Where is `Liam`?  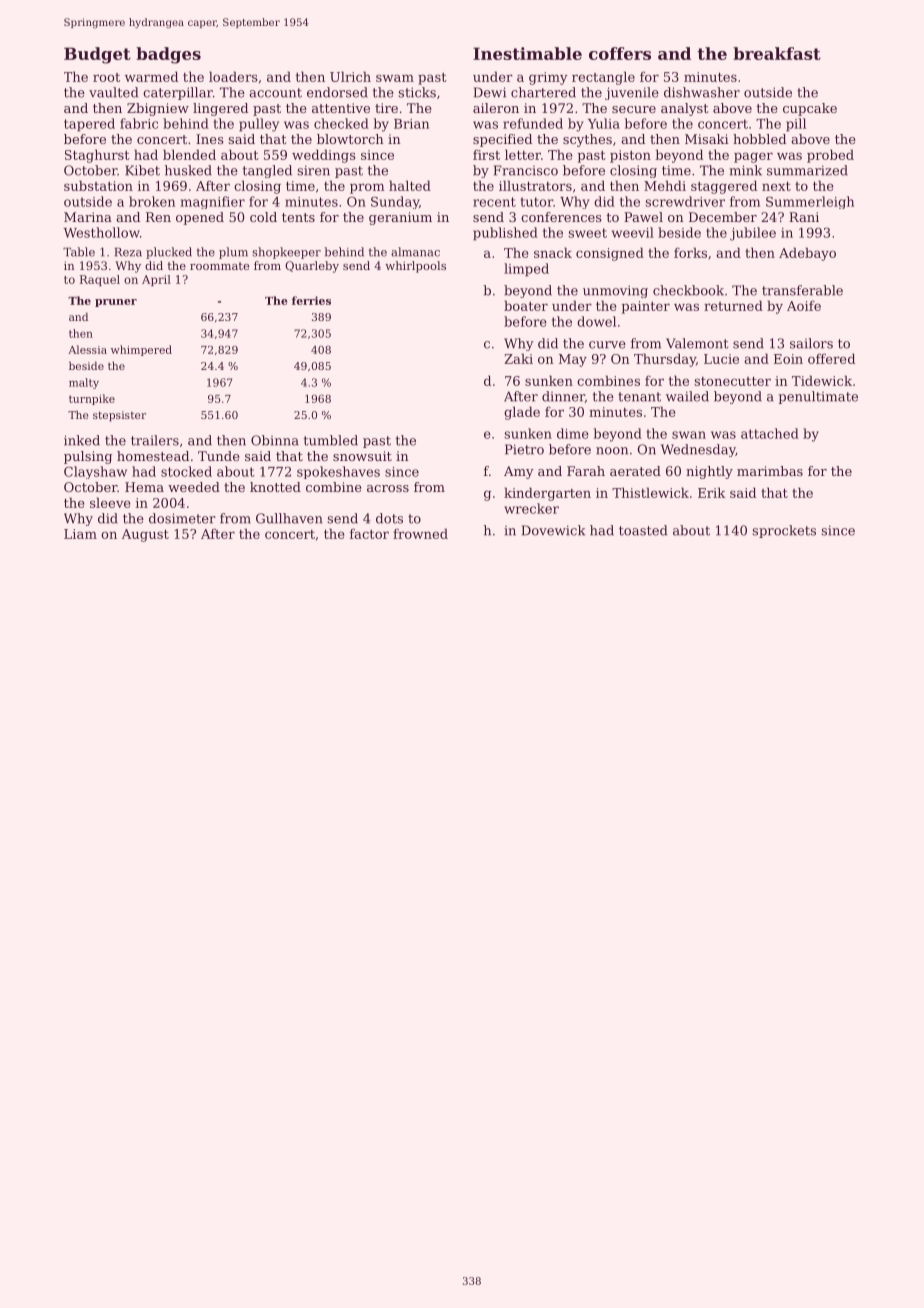 Liam is located at coordinates (80, 534).
